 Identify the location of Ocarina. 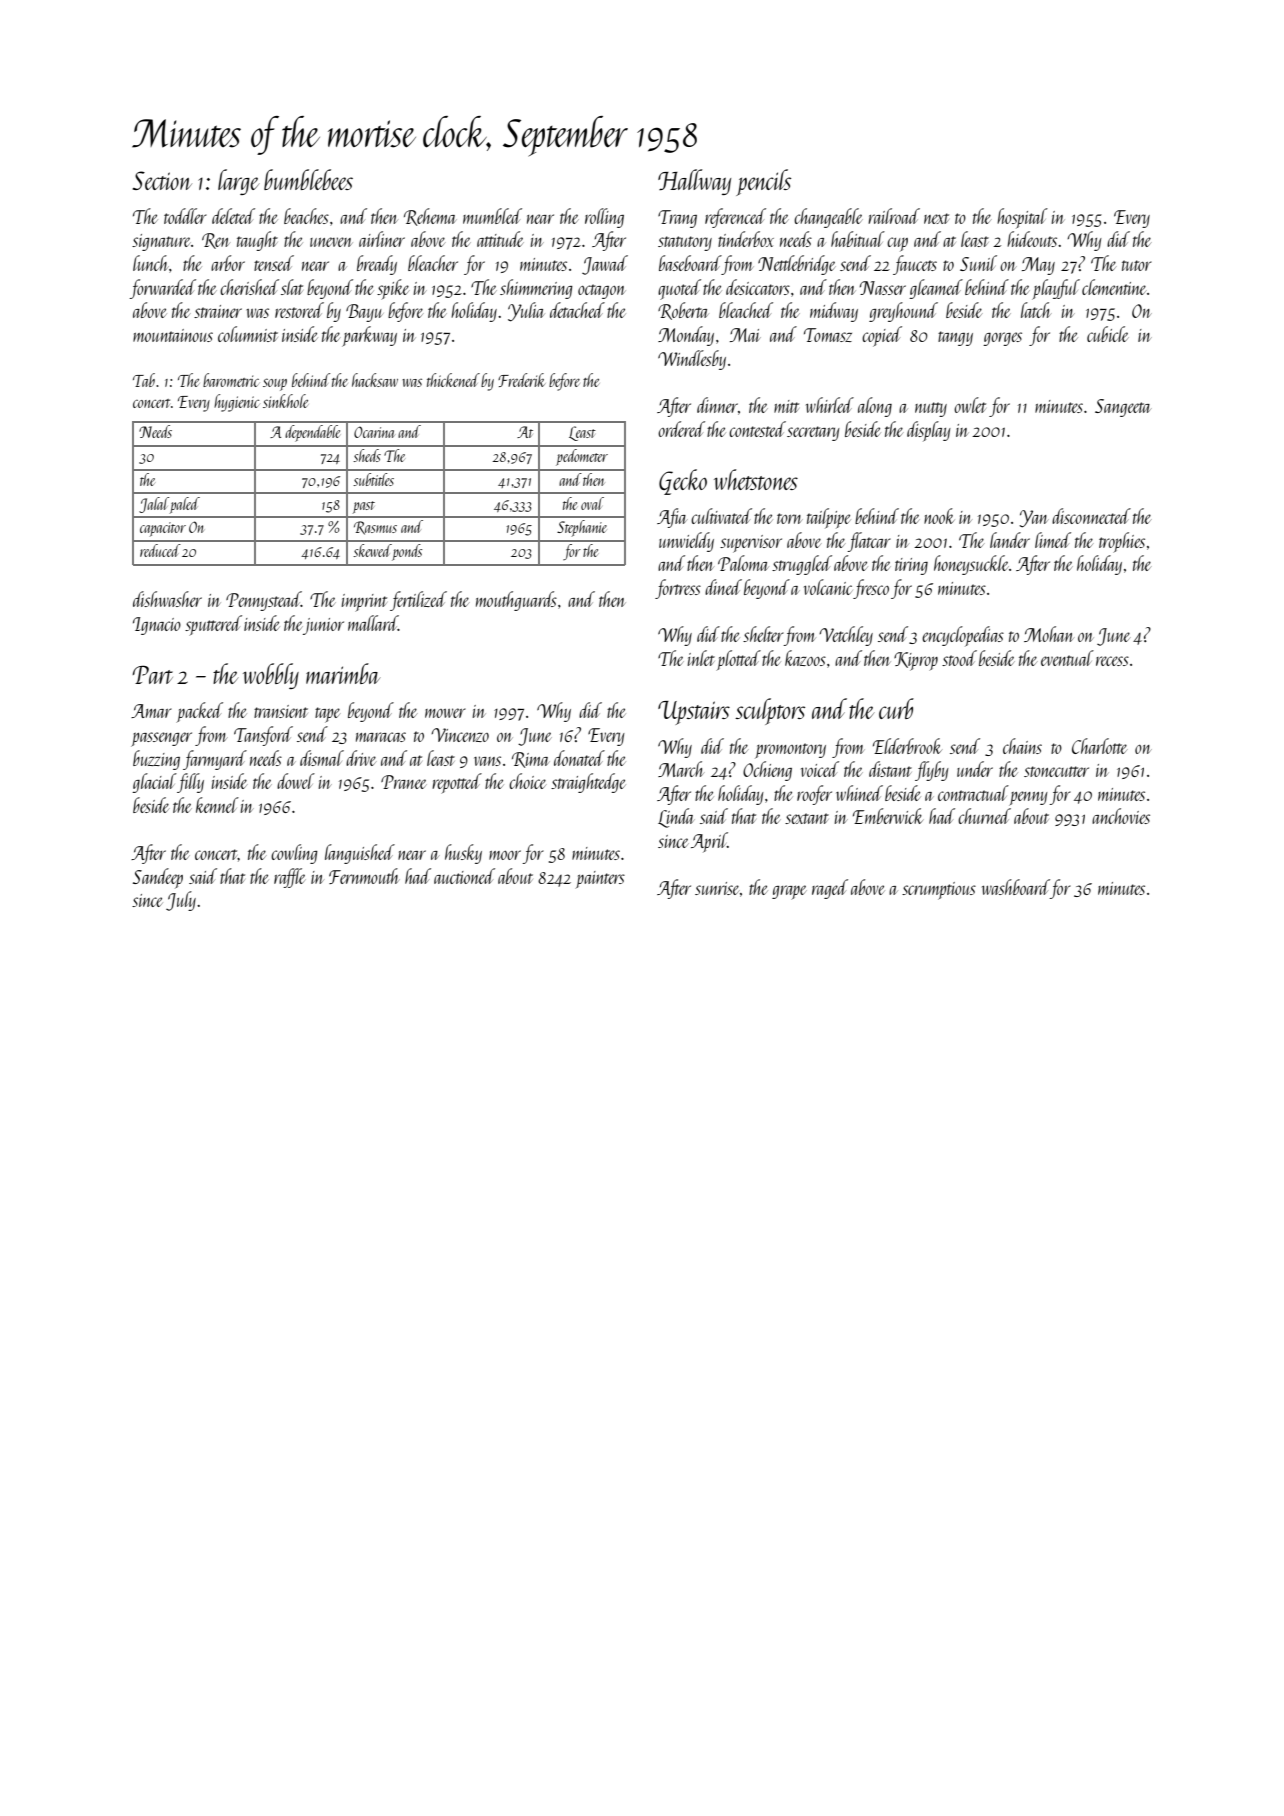
(374, 432).
